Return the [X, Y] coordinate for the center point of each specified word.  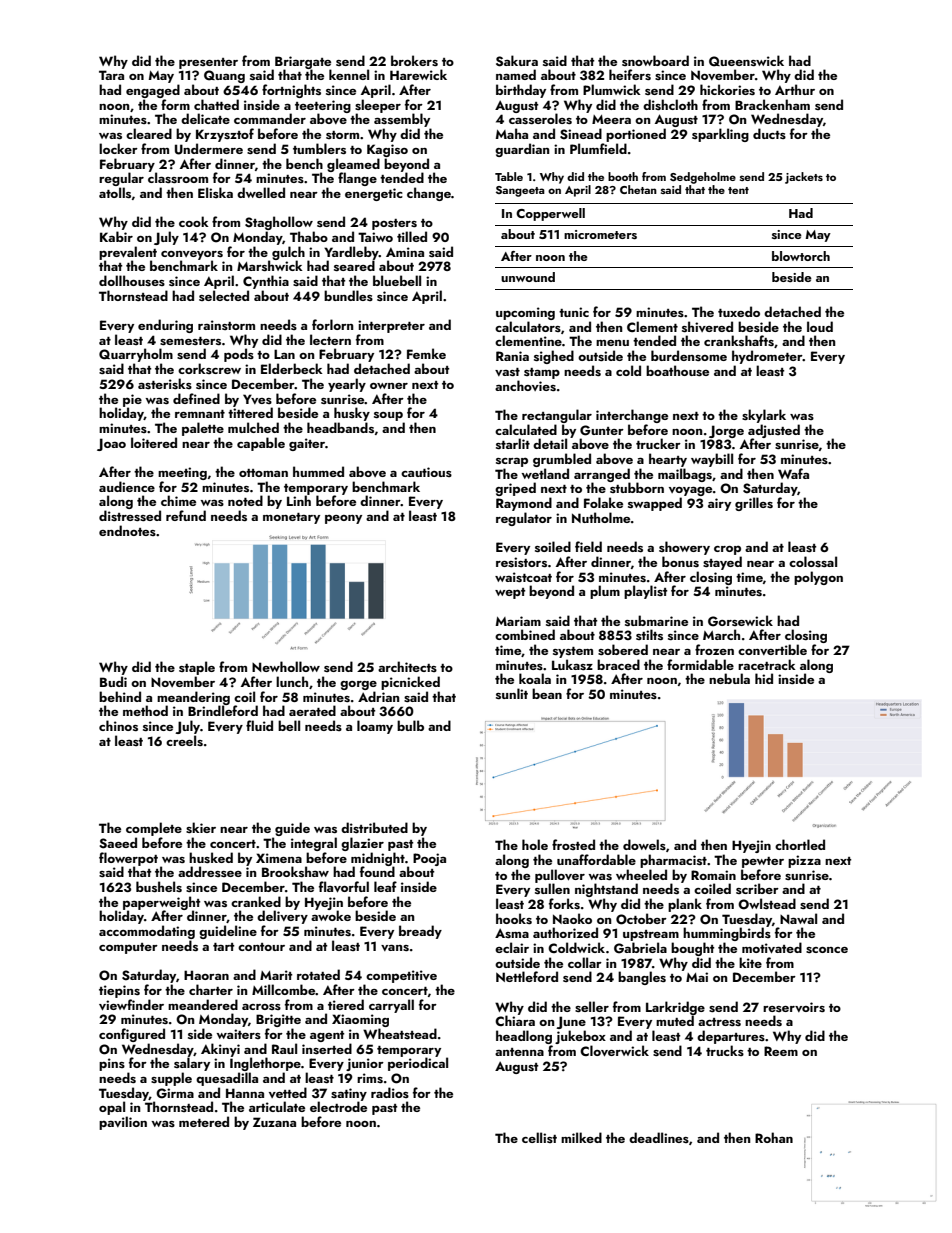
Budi [113, 681]
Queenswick [746, 61]
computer [128, 948]
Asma [512, 933]
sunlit [512, 693]
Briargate [303, 62]
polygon [818, 578]
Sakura [517, 61]
